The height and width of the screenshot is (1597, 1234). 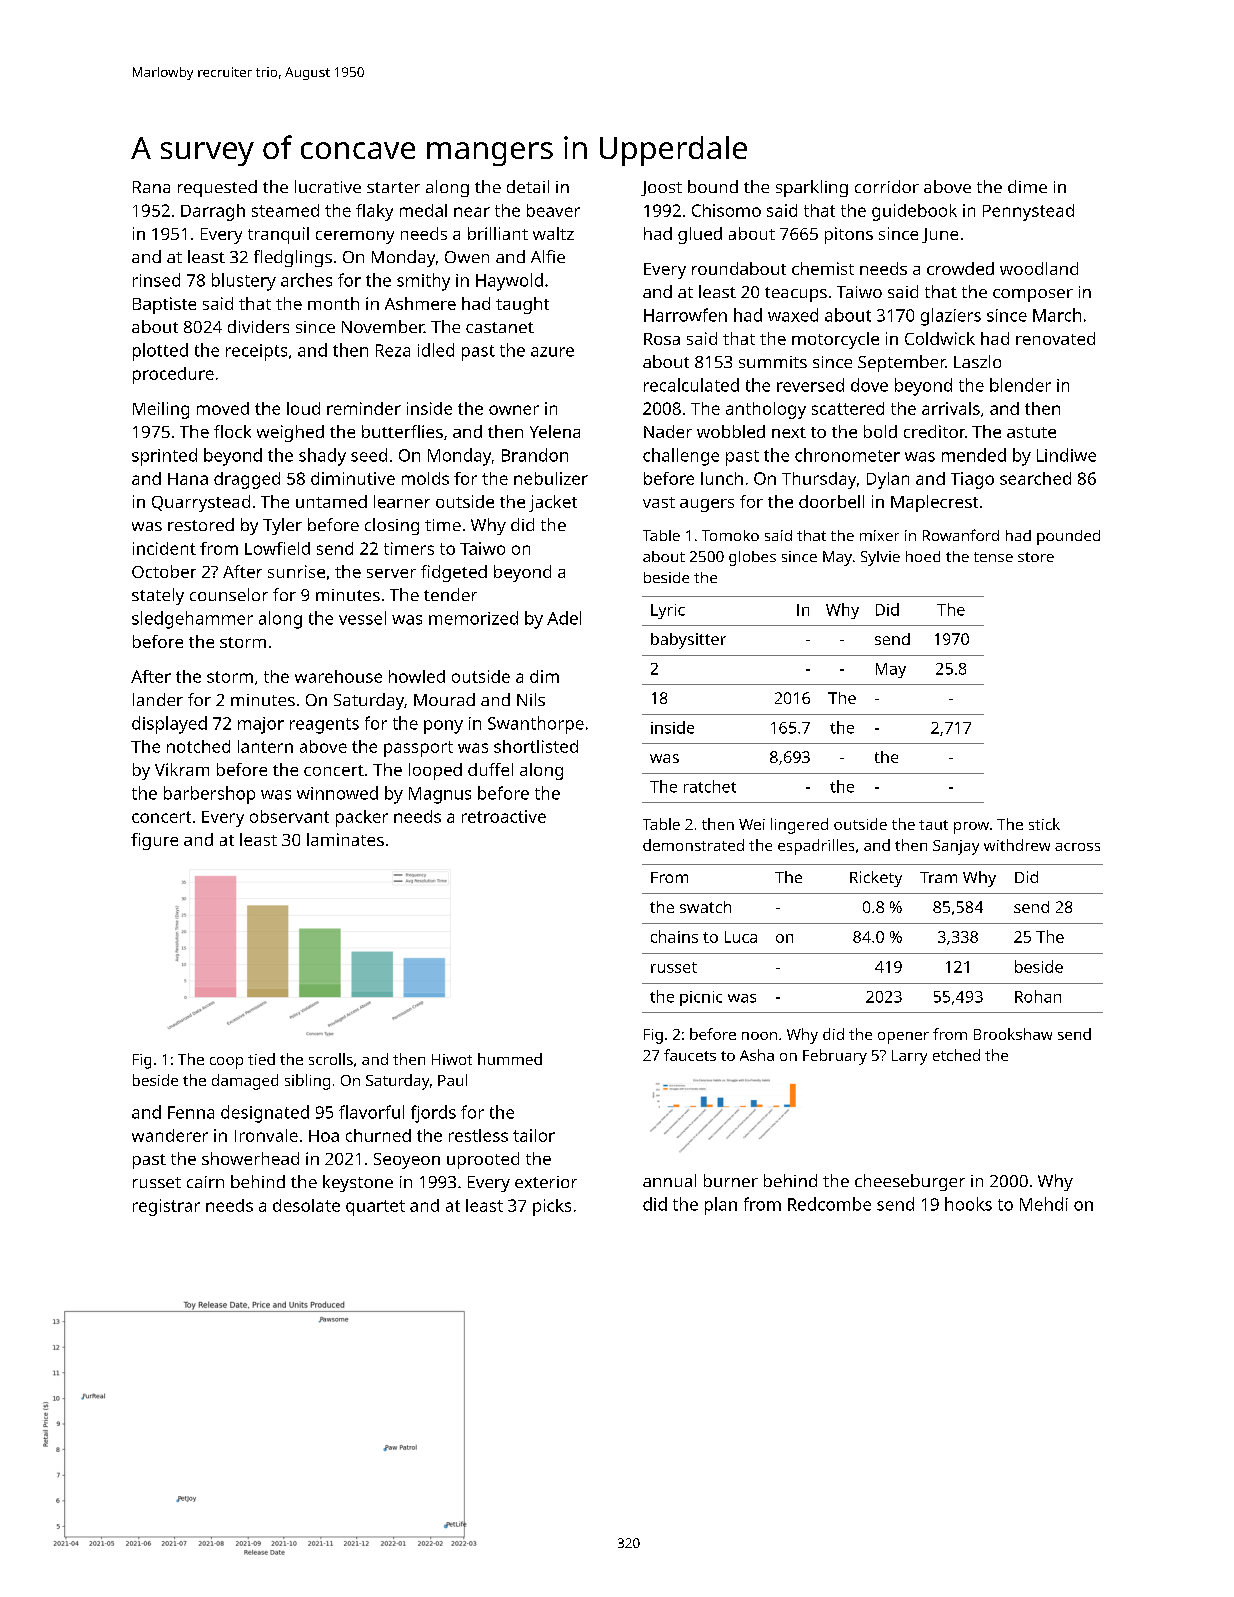 What do you see at coordinates (887, 186) in the screenshot?
I see `corridor` at bounding box center [887, 186].
